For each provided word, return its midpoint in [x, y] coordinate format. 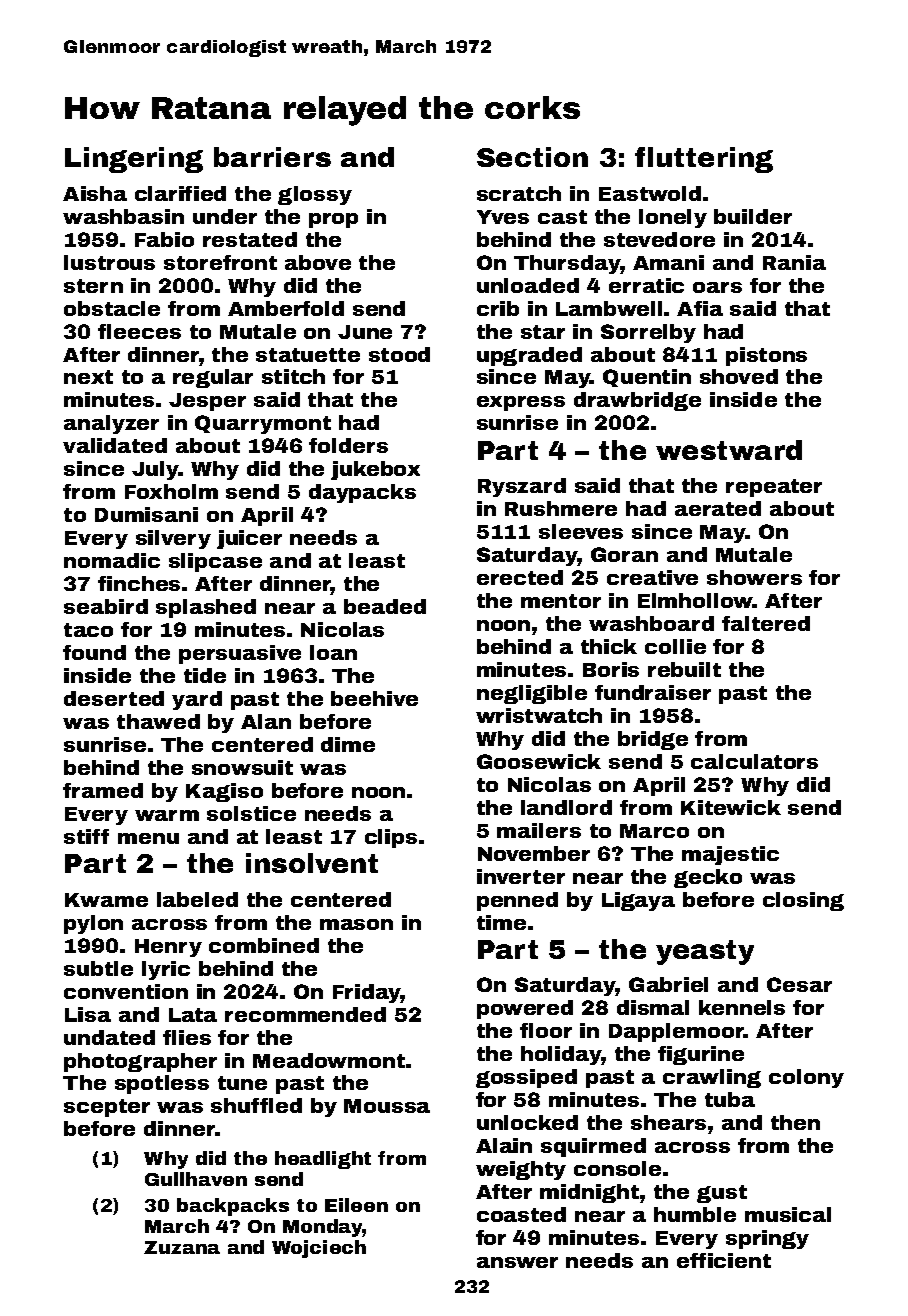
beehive [374, 698]
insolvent [312, 863]
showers [754, 577]
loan [333, 652]
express [521, 403]
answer [517, 1262]
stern [93, 286]
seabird [106, 606]
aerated [718, 508]
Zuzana [182, 1247]
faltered [766, 623]
